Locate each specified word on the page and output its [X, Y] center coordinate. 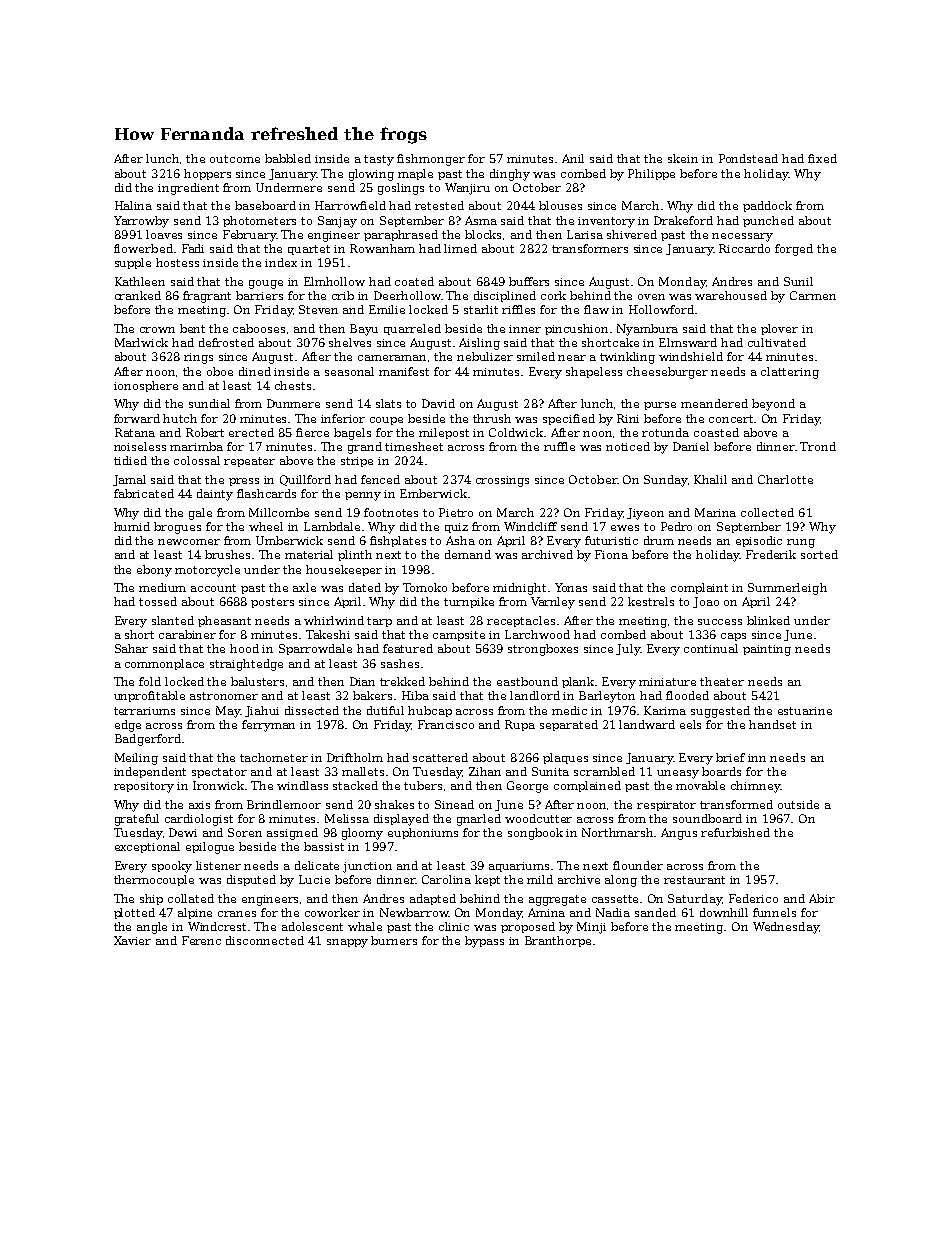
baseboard [265, 205]
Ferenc [201, 940]
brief [730, 757]
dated [365, 587]
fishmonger [431, 160]
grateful [137, 820]
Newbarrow [414, 912]
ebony [154, 571]
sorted [819, 554]
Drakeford [683, 220]
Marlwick [141, 342]
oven [651, 297]
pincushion [576, 329]
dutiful [385, 710]
